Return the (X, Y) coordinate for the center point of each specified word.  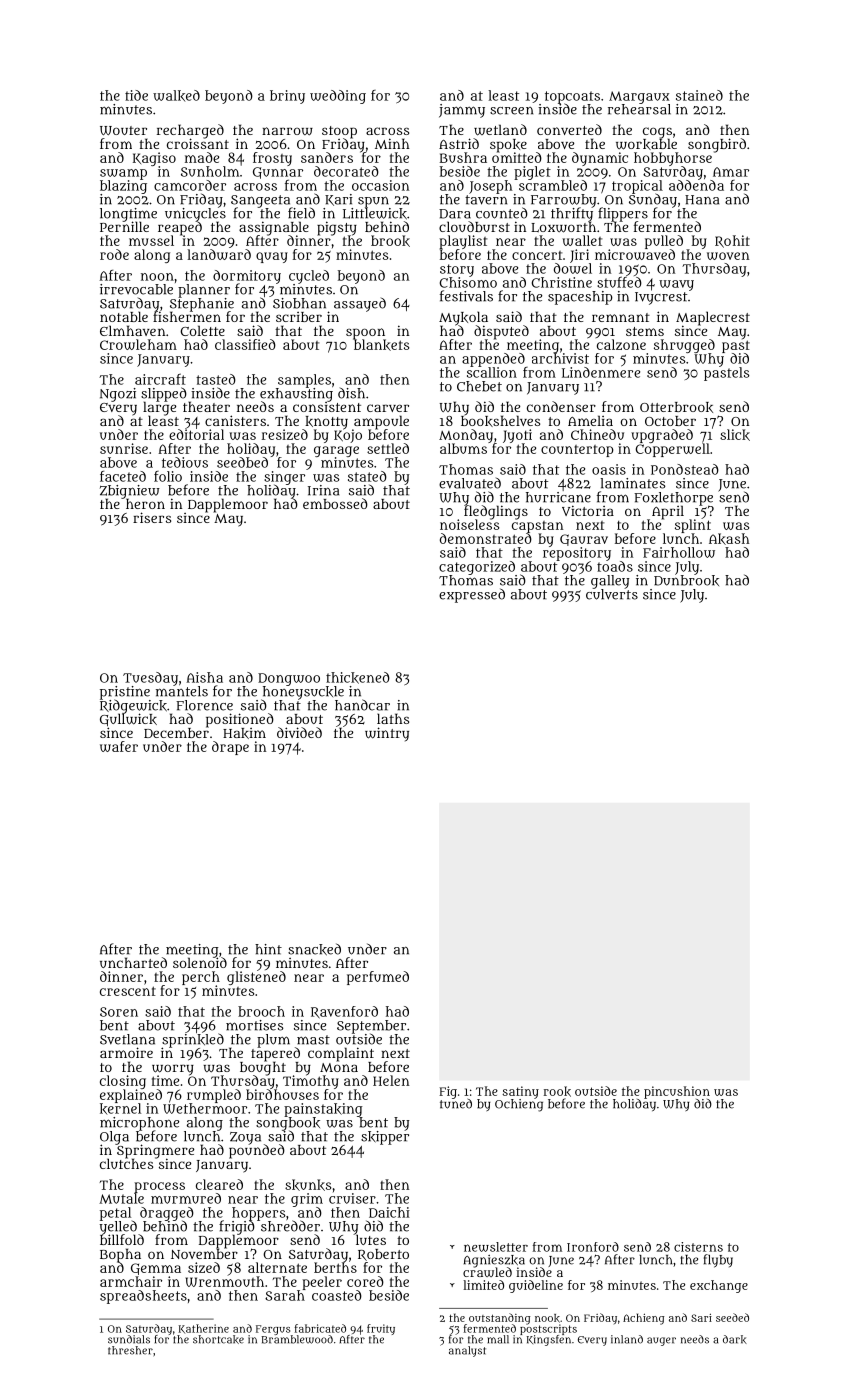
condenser (561, 406)
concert (537, 255)
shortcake (218, 1339)
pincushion (677, 1092)
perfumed (378, 978)
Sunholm (210, 171)
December (176, 733)
